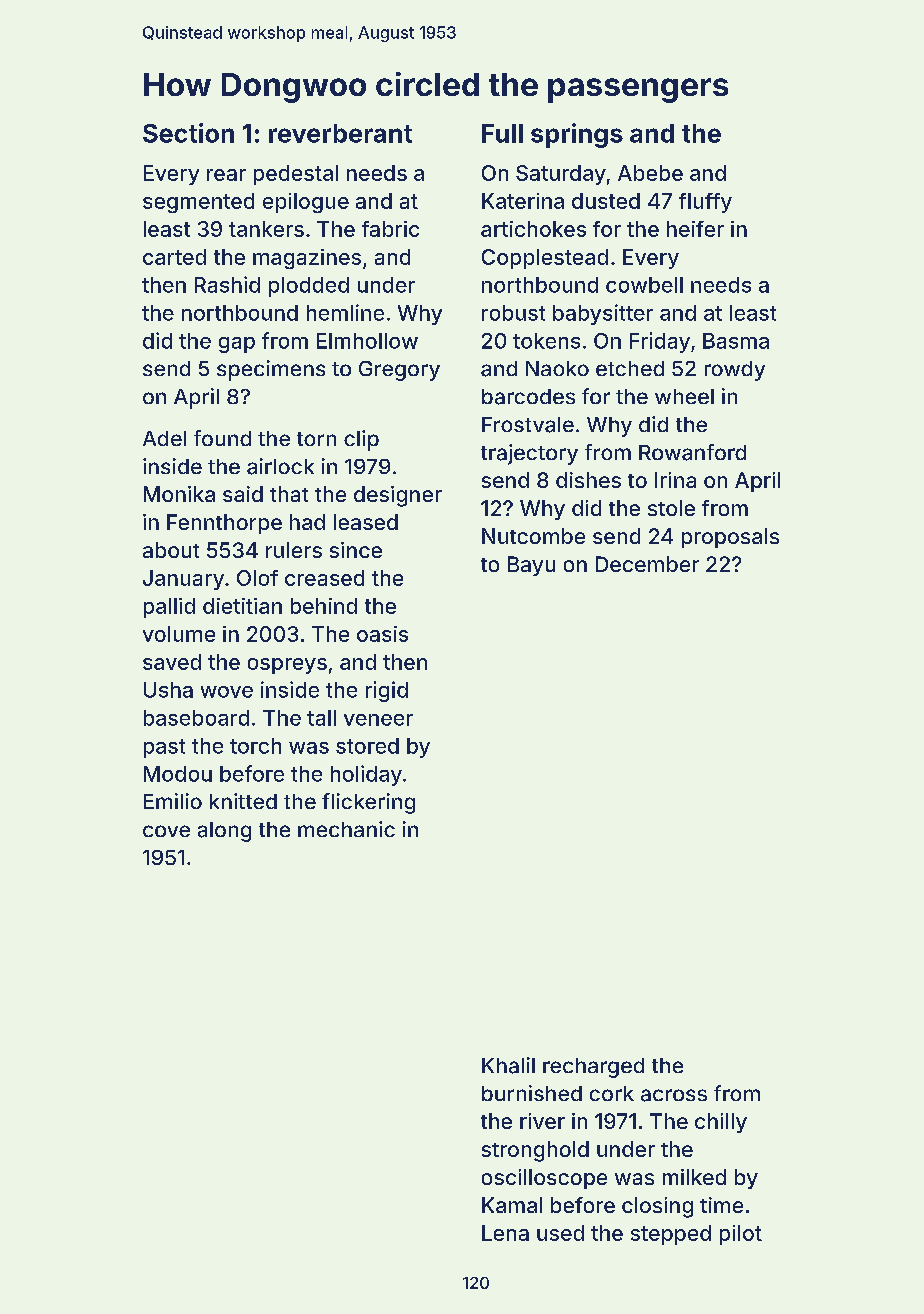 This document has height=1314, width=924. What do you see at coordinates (346, 829) in the document?
I see `mechanic` at bounding box center [346, 829].
